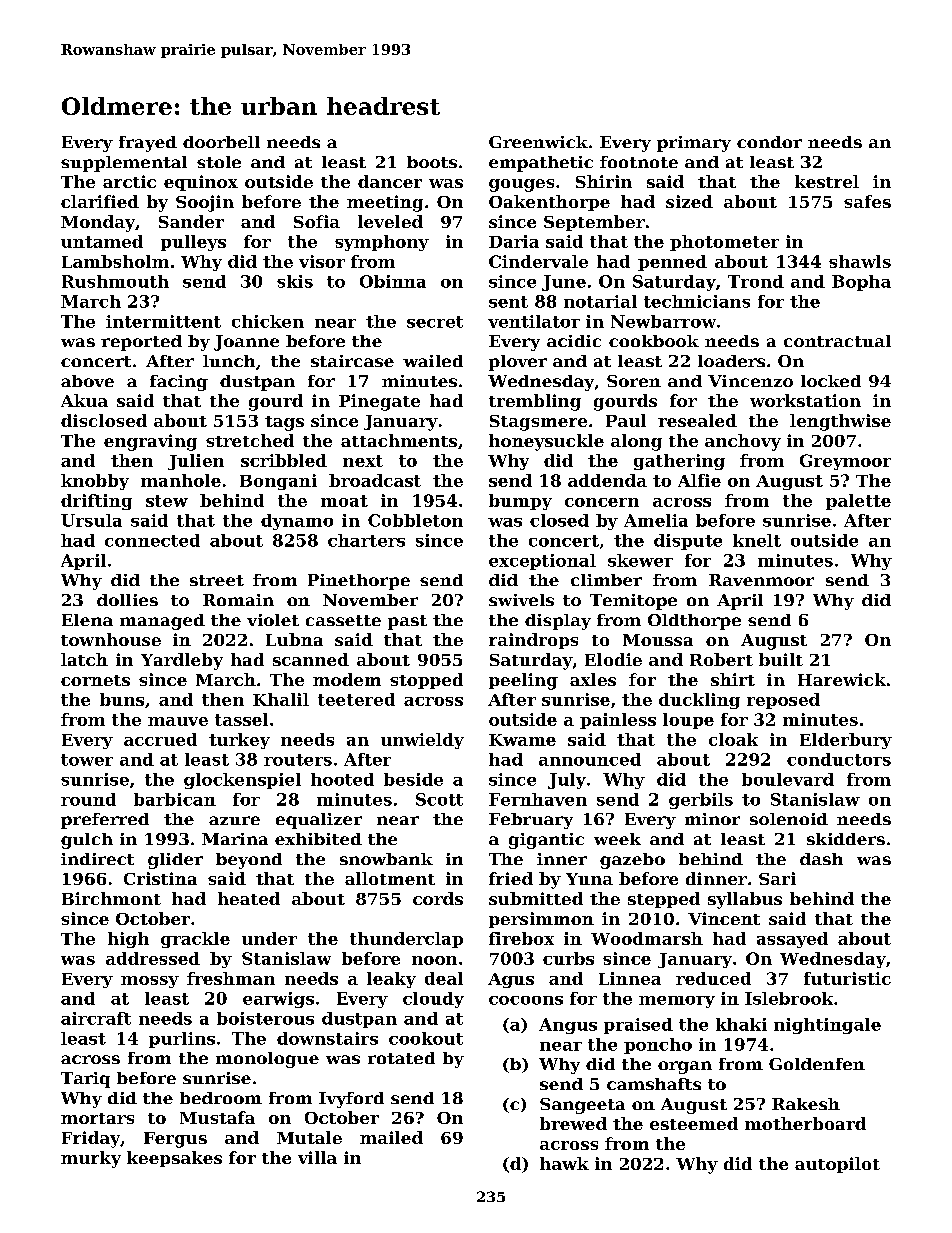 The width and height of the screenshot is (952, 1233). Describe the element at coordinates (546, 442) in the screenshot. I see `honeysuckle` at that location.
